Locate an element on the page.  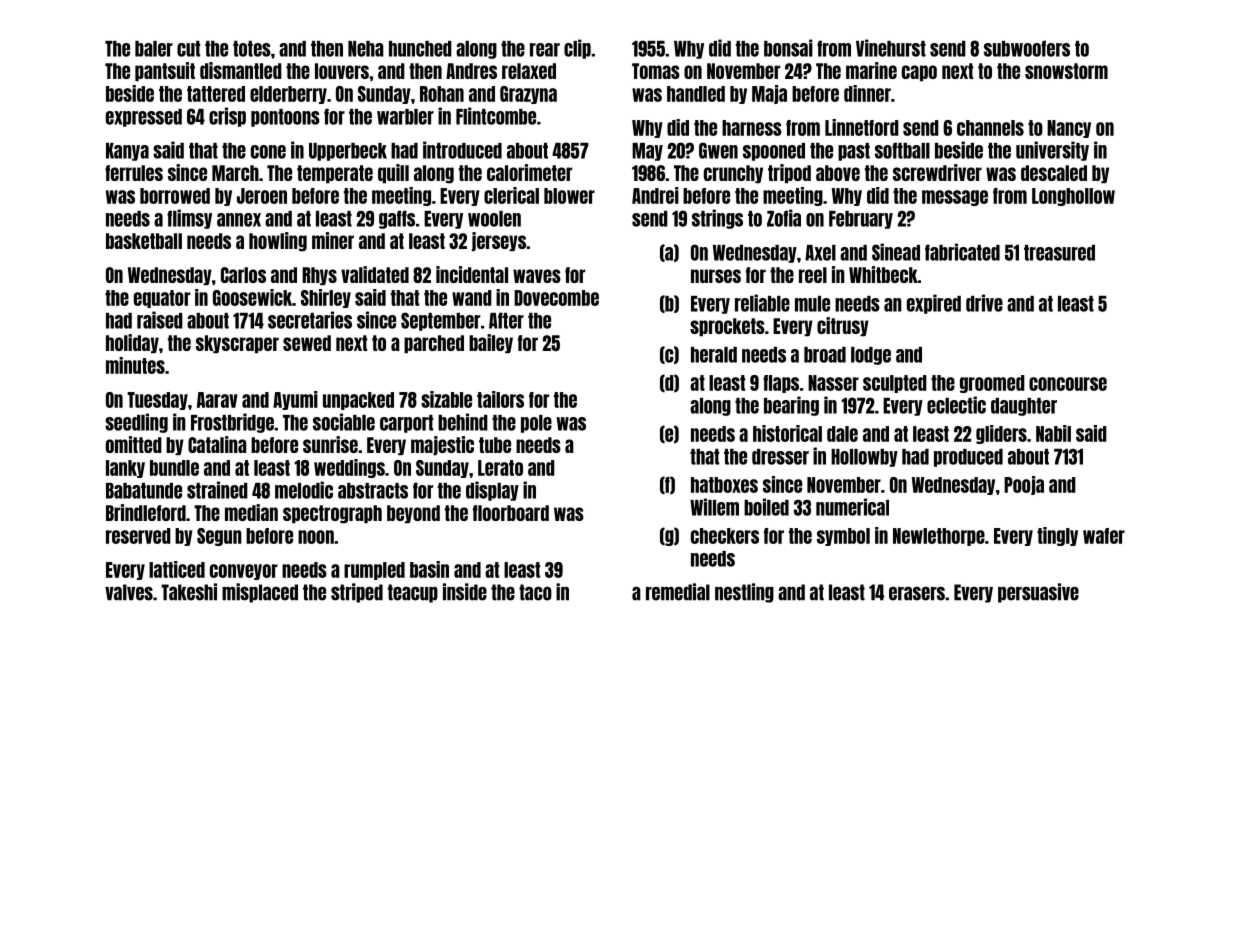
pole is located at coordinates (536, 424).
